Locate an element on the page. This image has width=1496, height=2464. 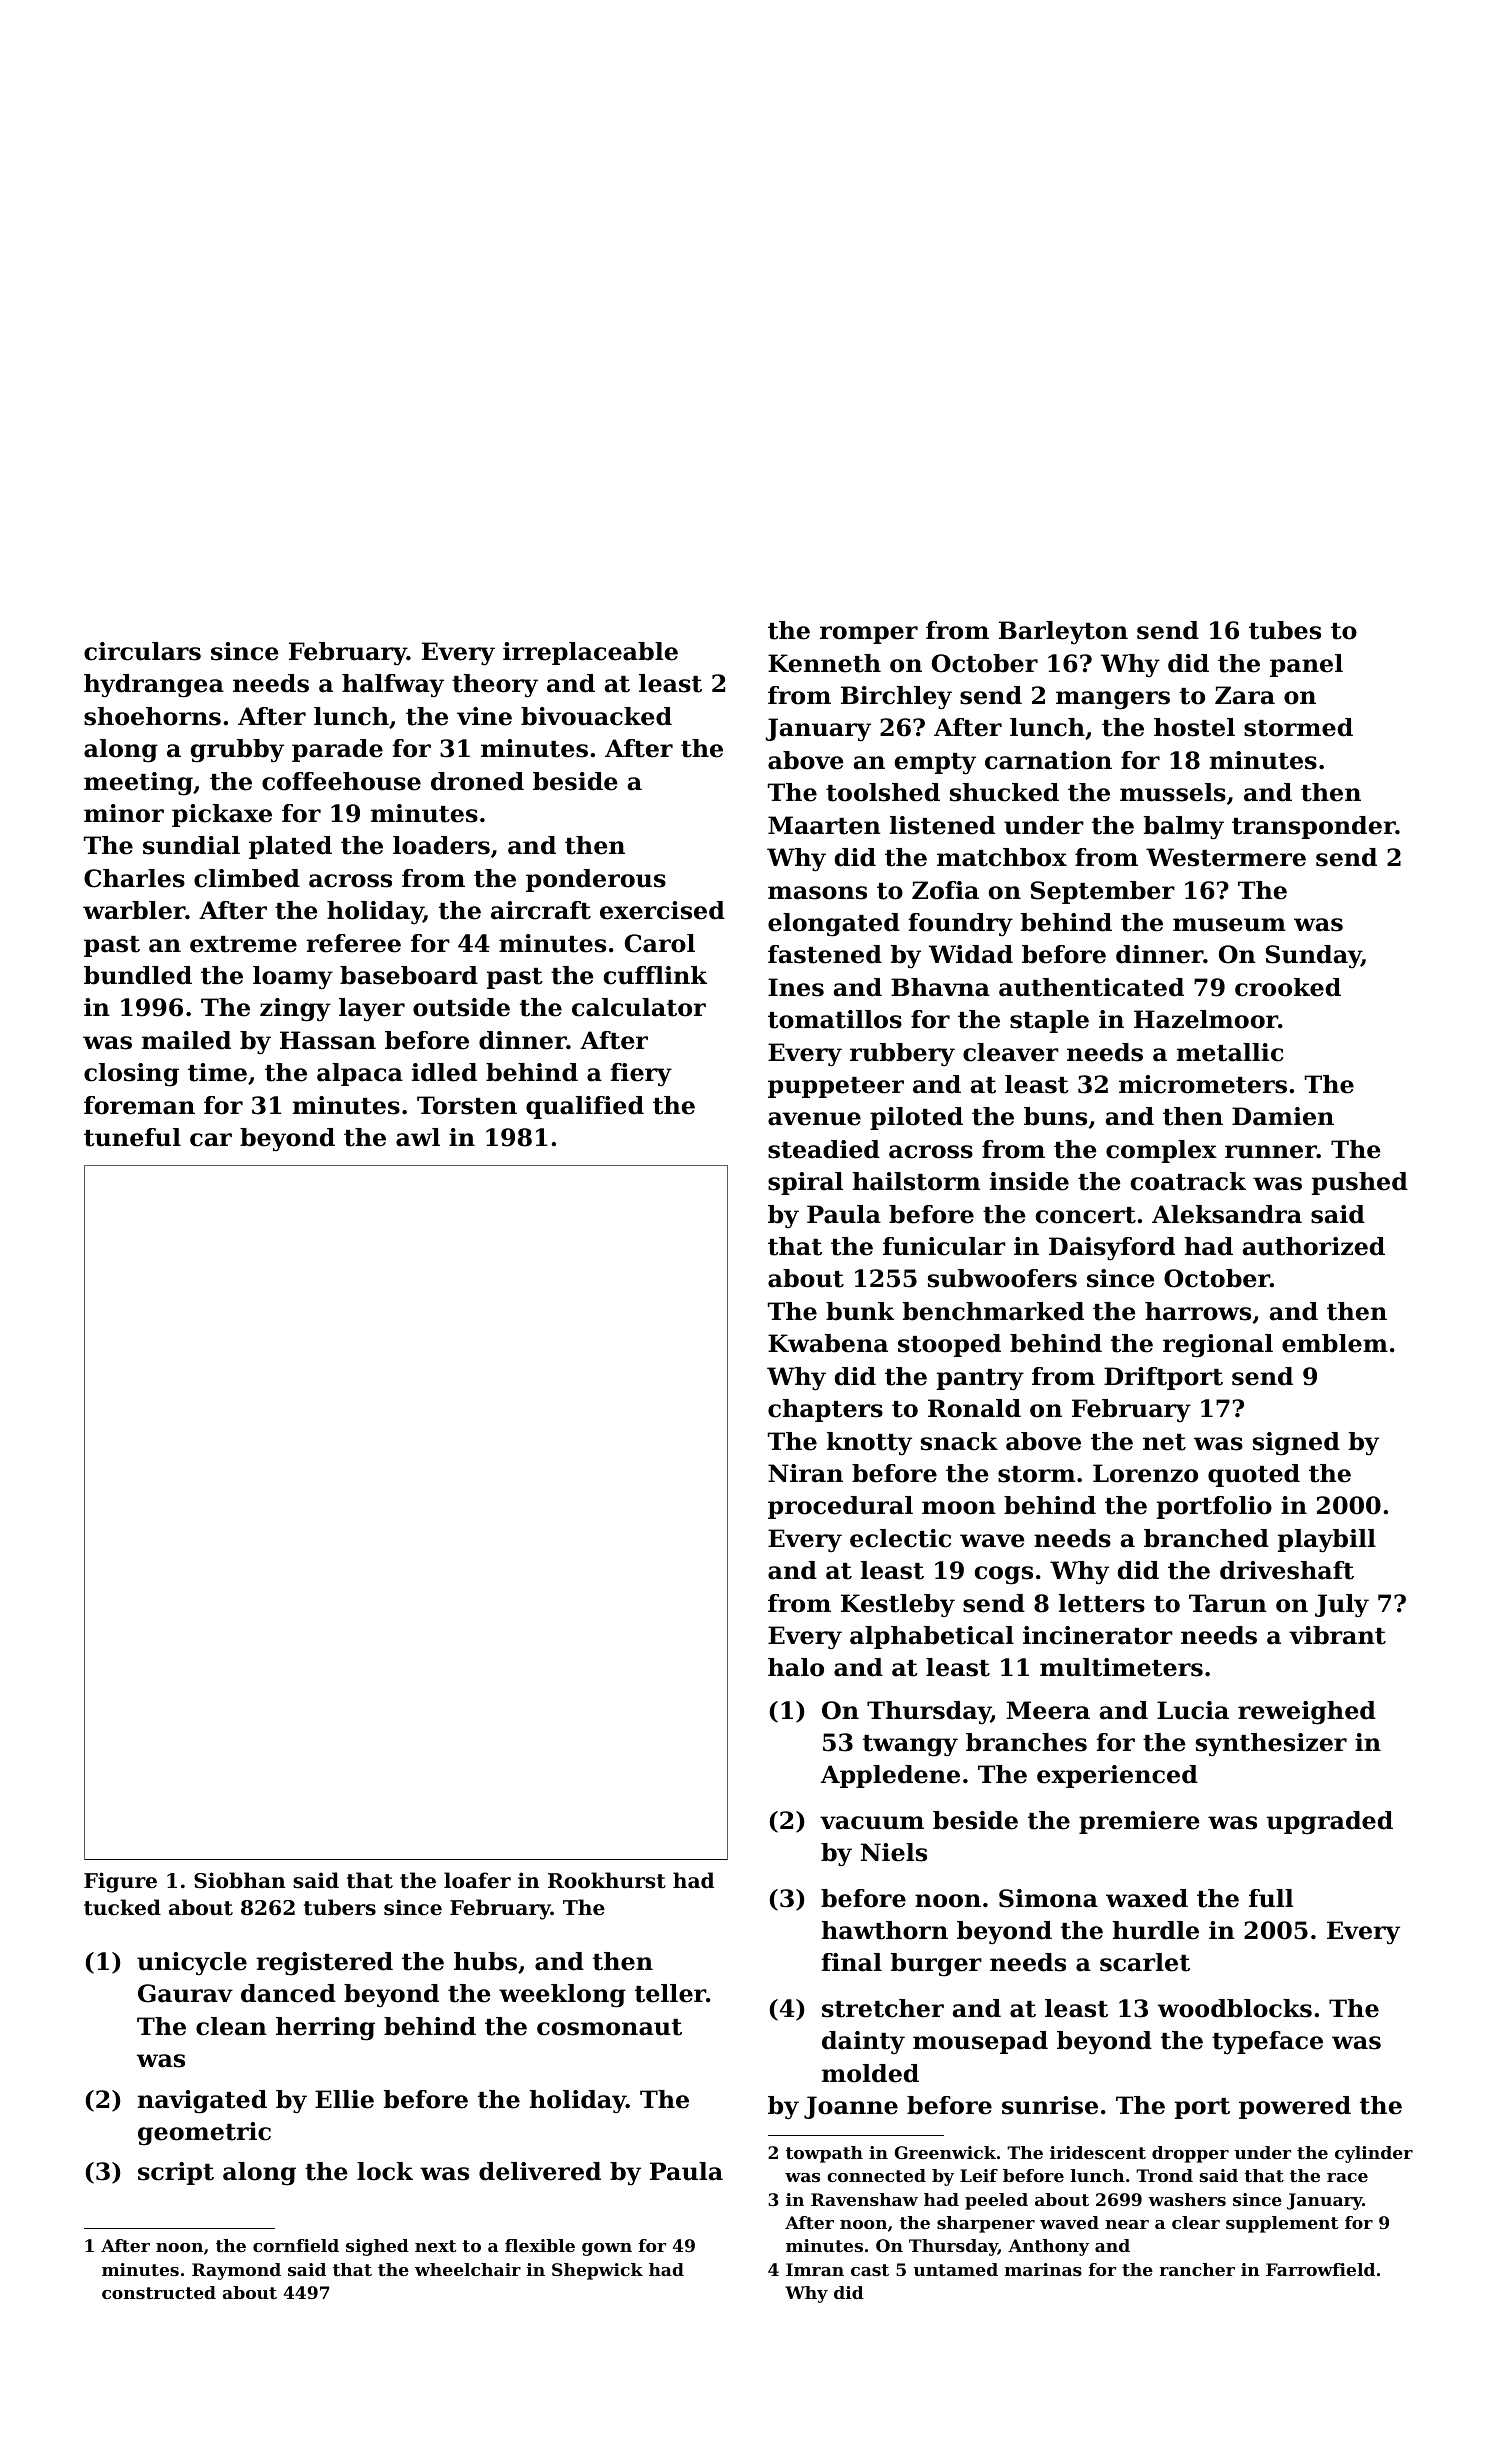
tubes is located at coordinates (1285, 630).
